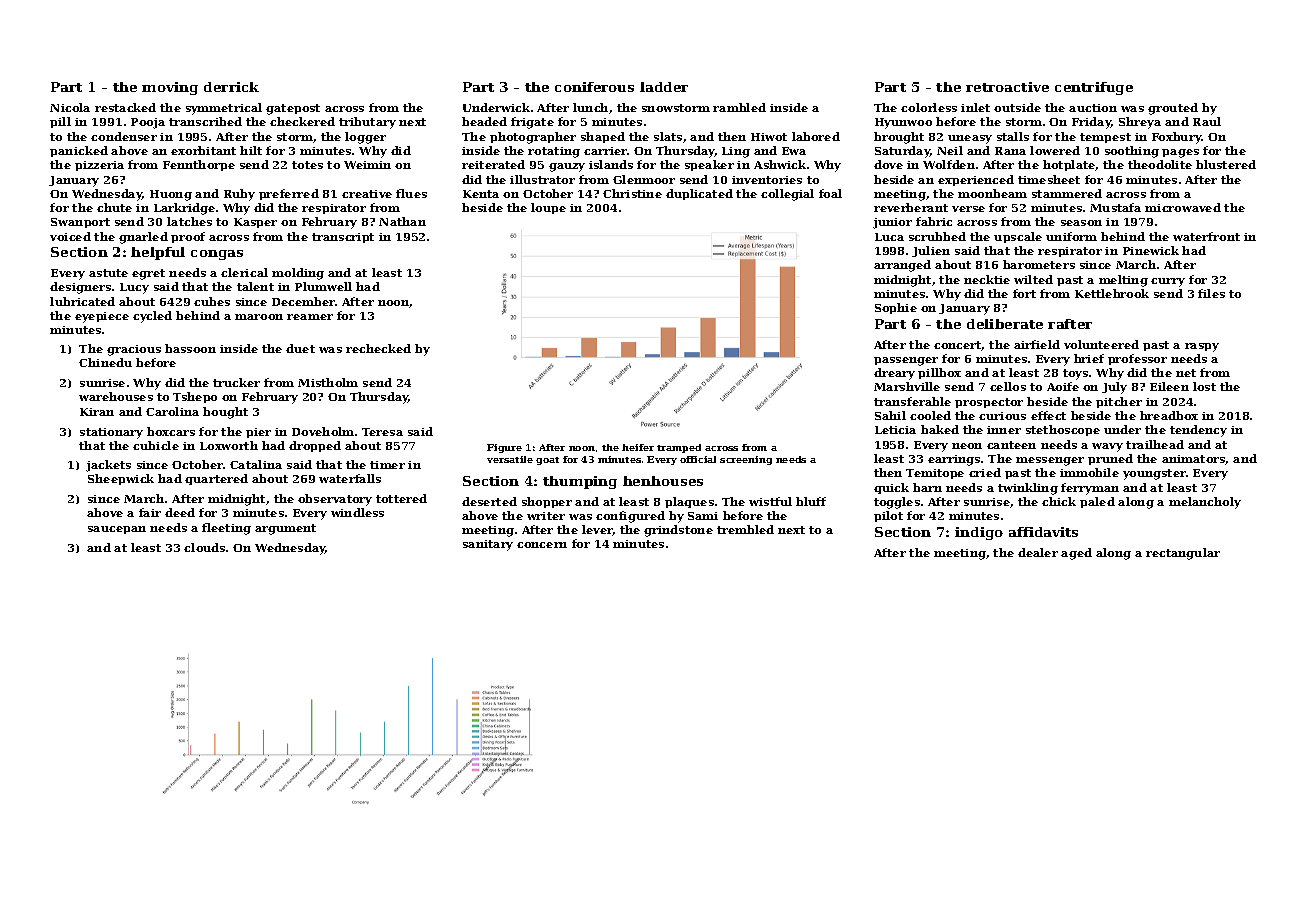  Describe the element at coordinates (967, 446) in the document. I see `neon` at that location.
